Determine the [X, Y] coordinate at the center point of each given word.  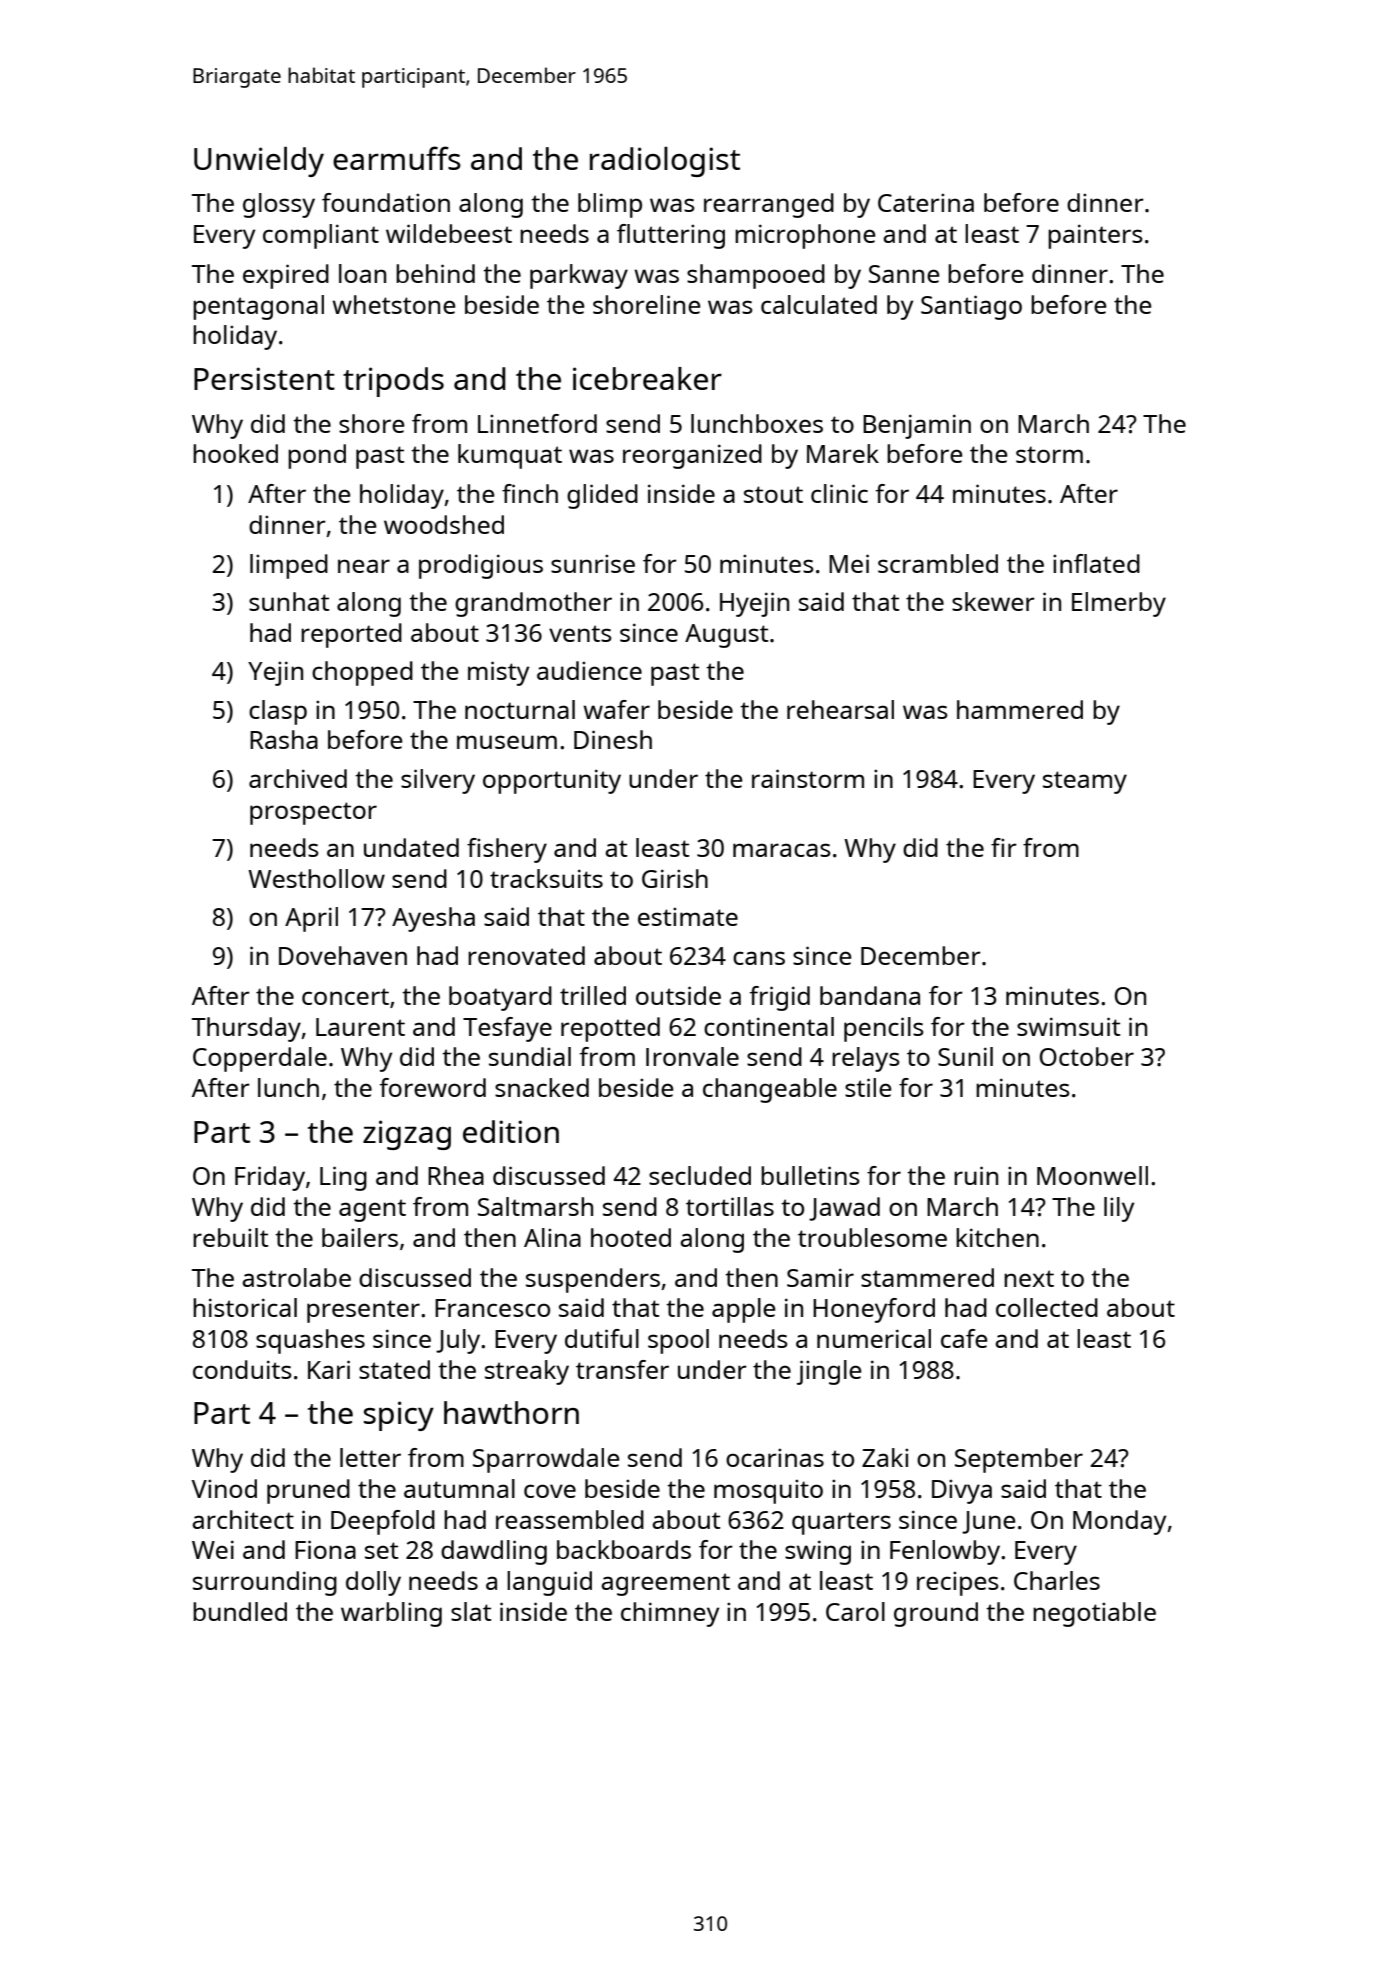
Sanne [904, 274]
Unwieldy [259, 162]
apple [744, 1310]
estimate [688, 916]
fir [1004, 847]
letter [370, 1457]
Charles [1057, 1580]
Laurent [360, 1027]
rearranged [769, 205]
